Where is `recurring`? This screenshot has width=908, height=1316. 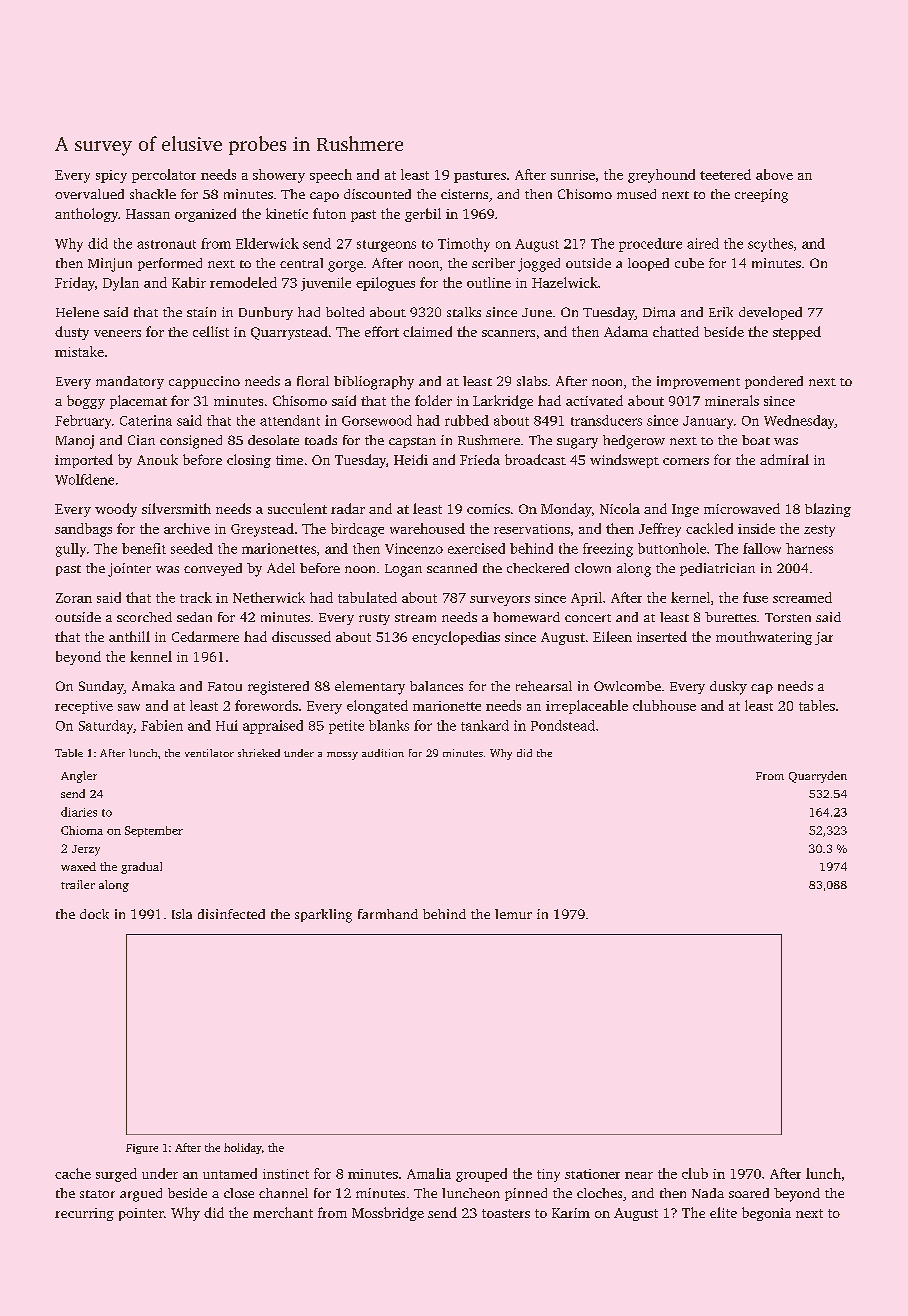 recurring is located at coordinates (84, 1214).
